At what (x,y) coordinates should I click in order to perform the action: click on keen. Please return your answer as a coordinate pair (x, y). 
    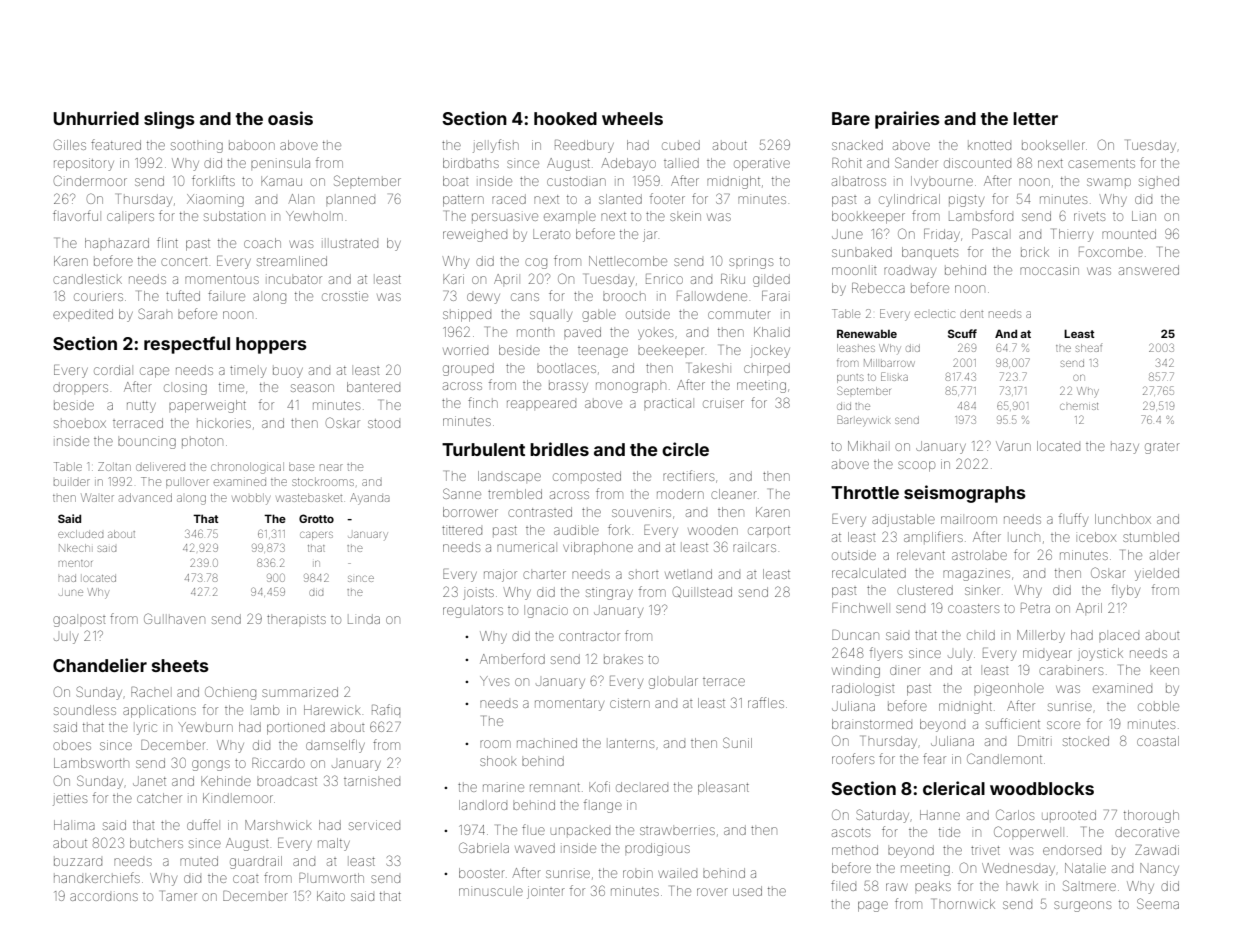
    Looking at the image, I should click on (1164, 671).
